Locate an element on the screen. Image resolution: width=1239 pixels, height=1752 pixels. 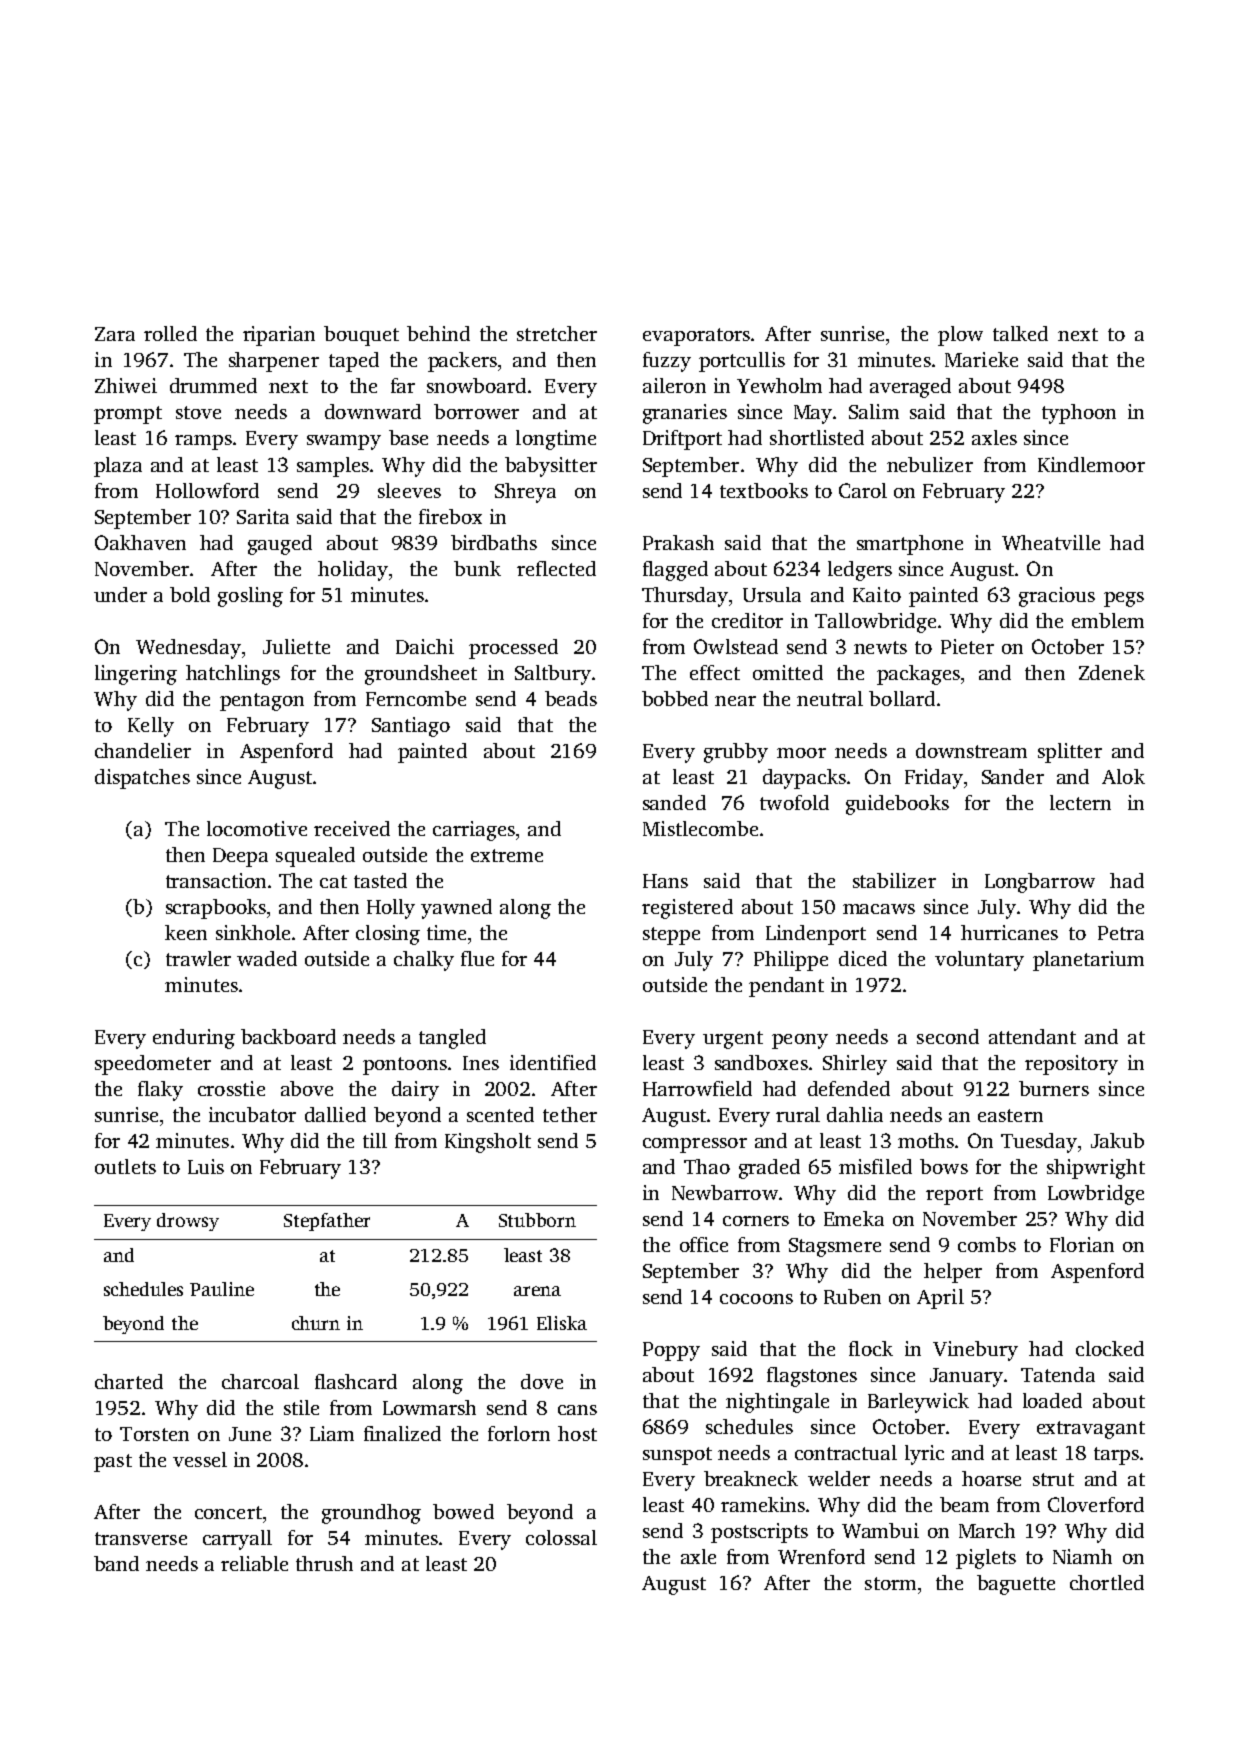
colossal is located at coordinates (561, 1537).
